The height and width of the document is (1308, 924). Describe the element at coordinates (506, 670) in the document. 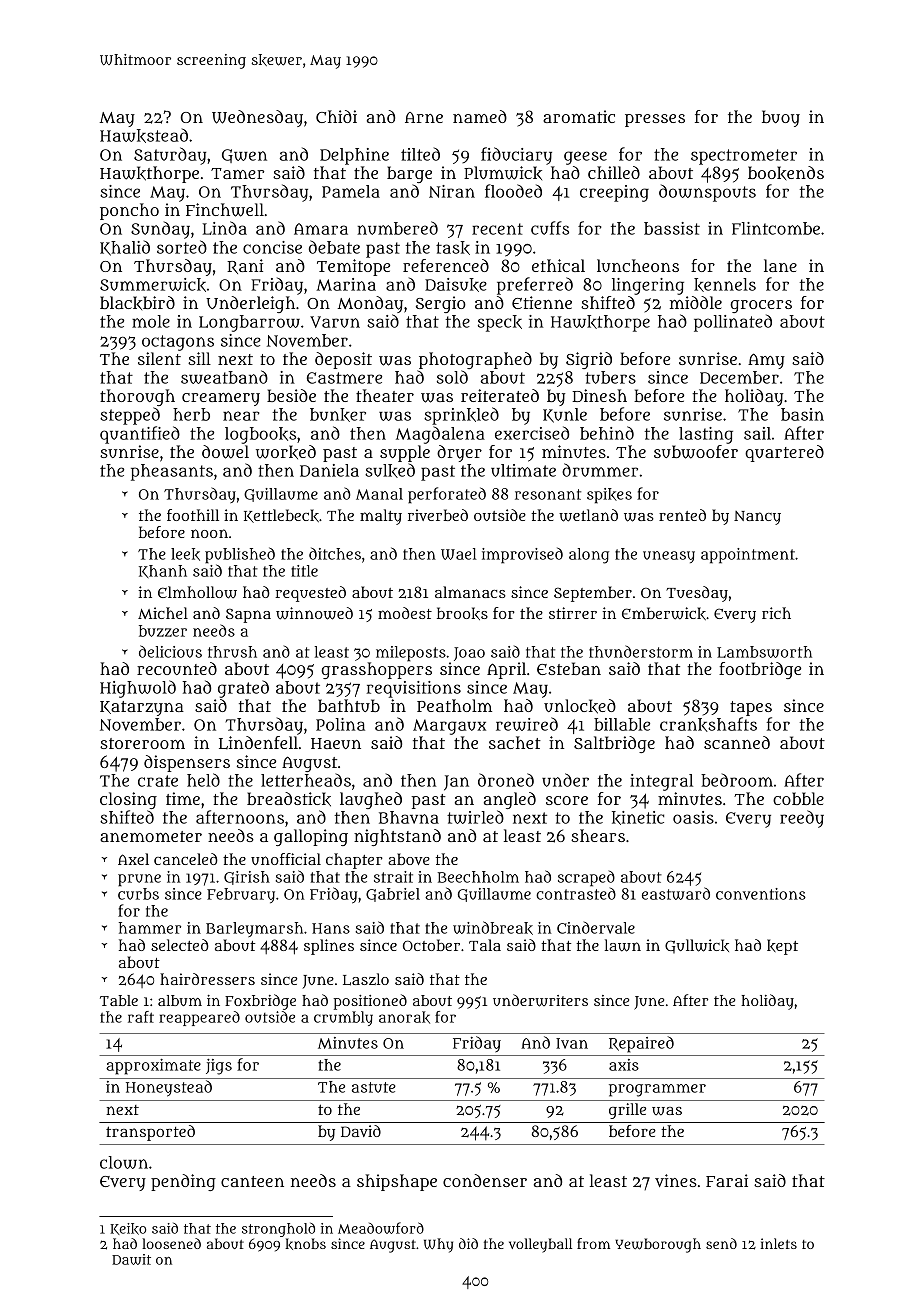

I see `April` at that location.
